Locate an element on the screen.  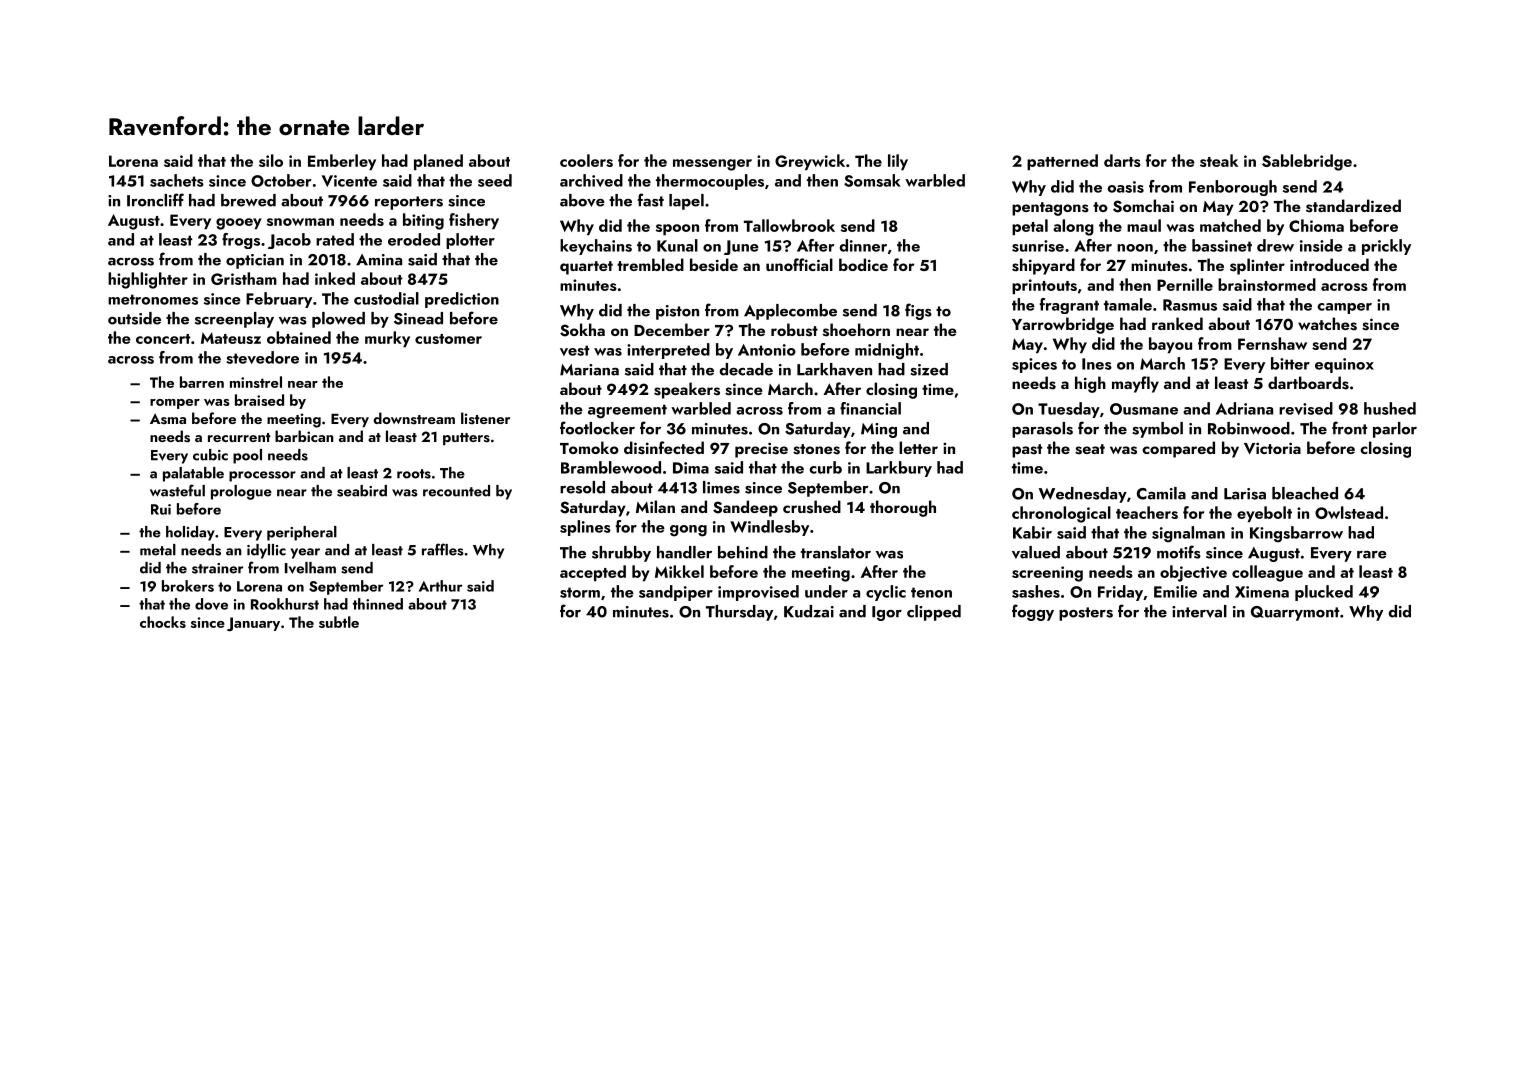
pool is located at coordinates (247, 456).
